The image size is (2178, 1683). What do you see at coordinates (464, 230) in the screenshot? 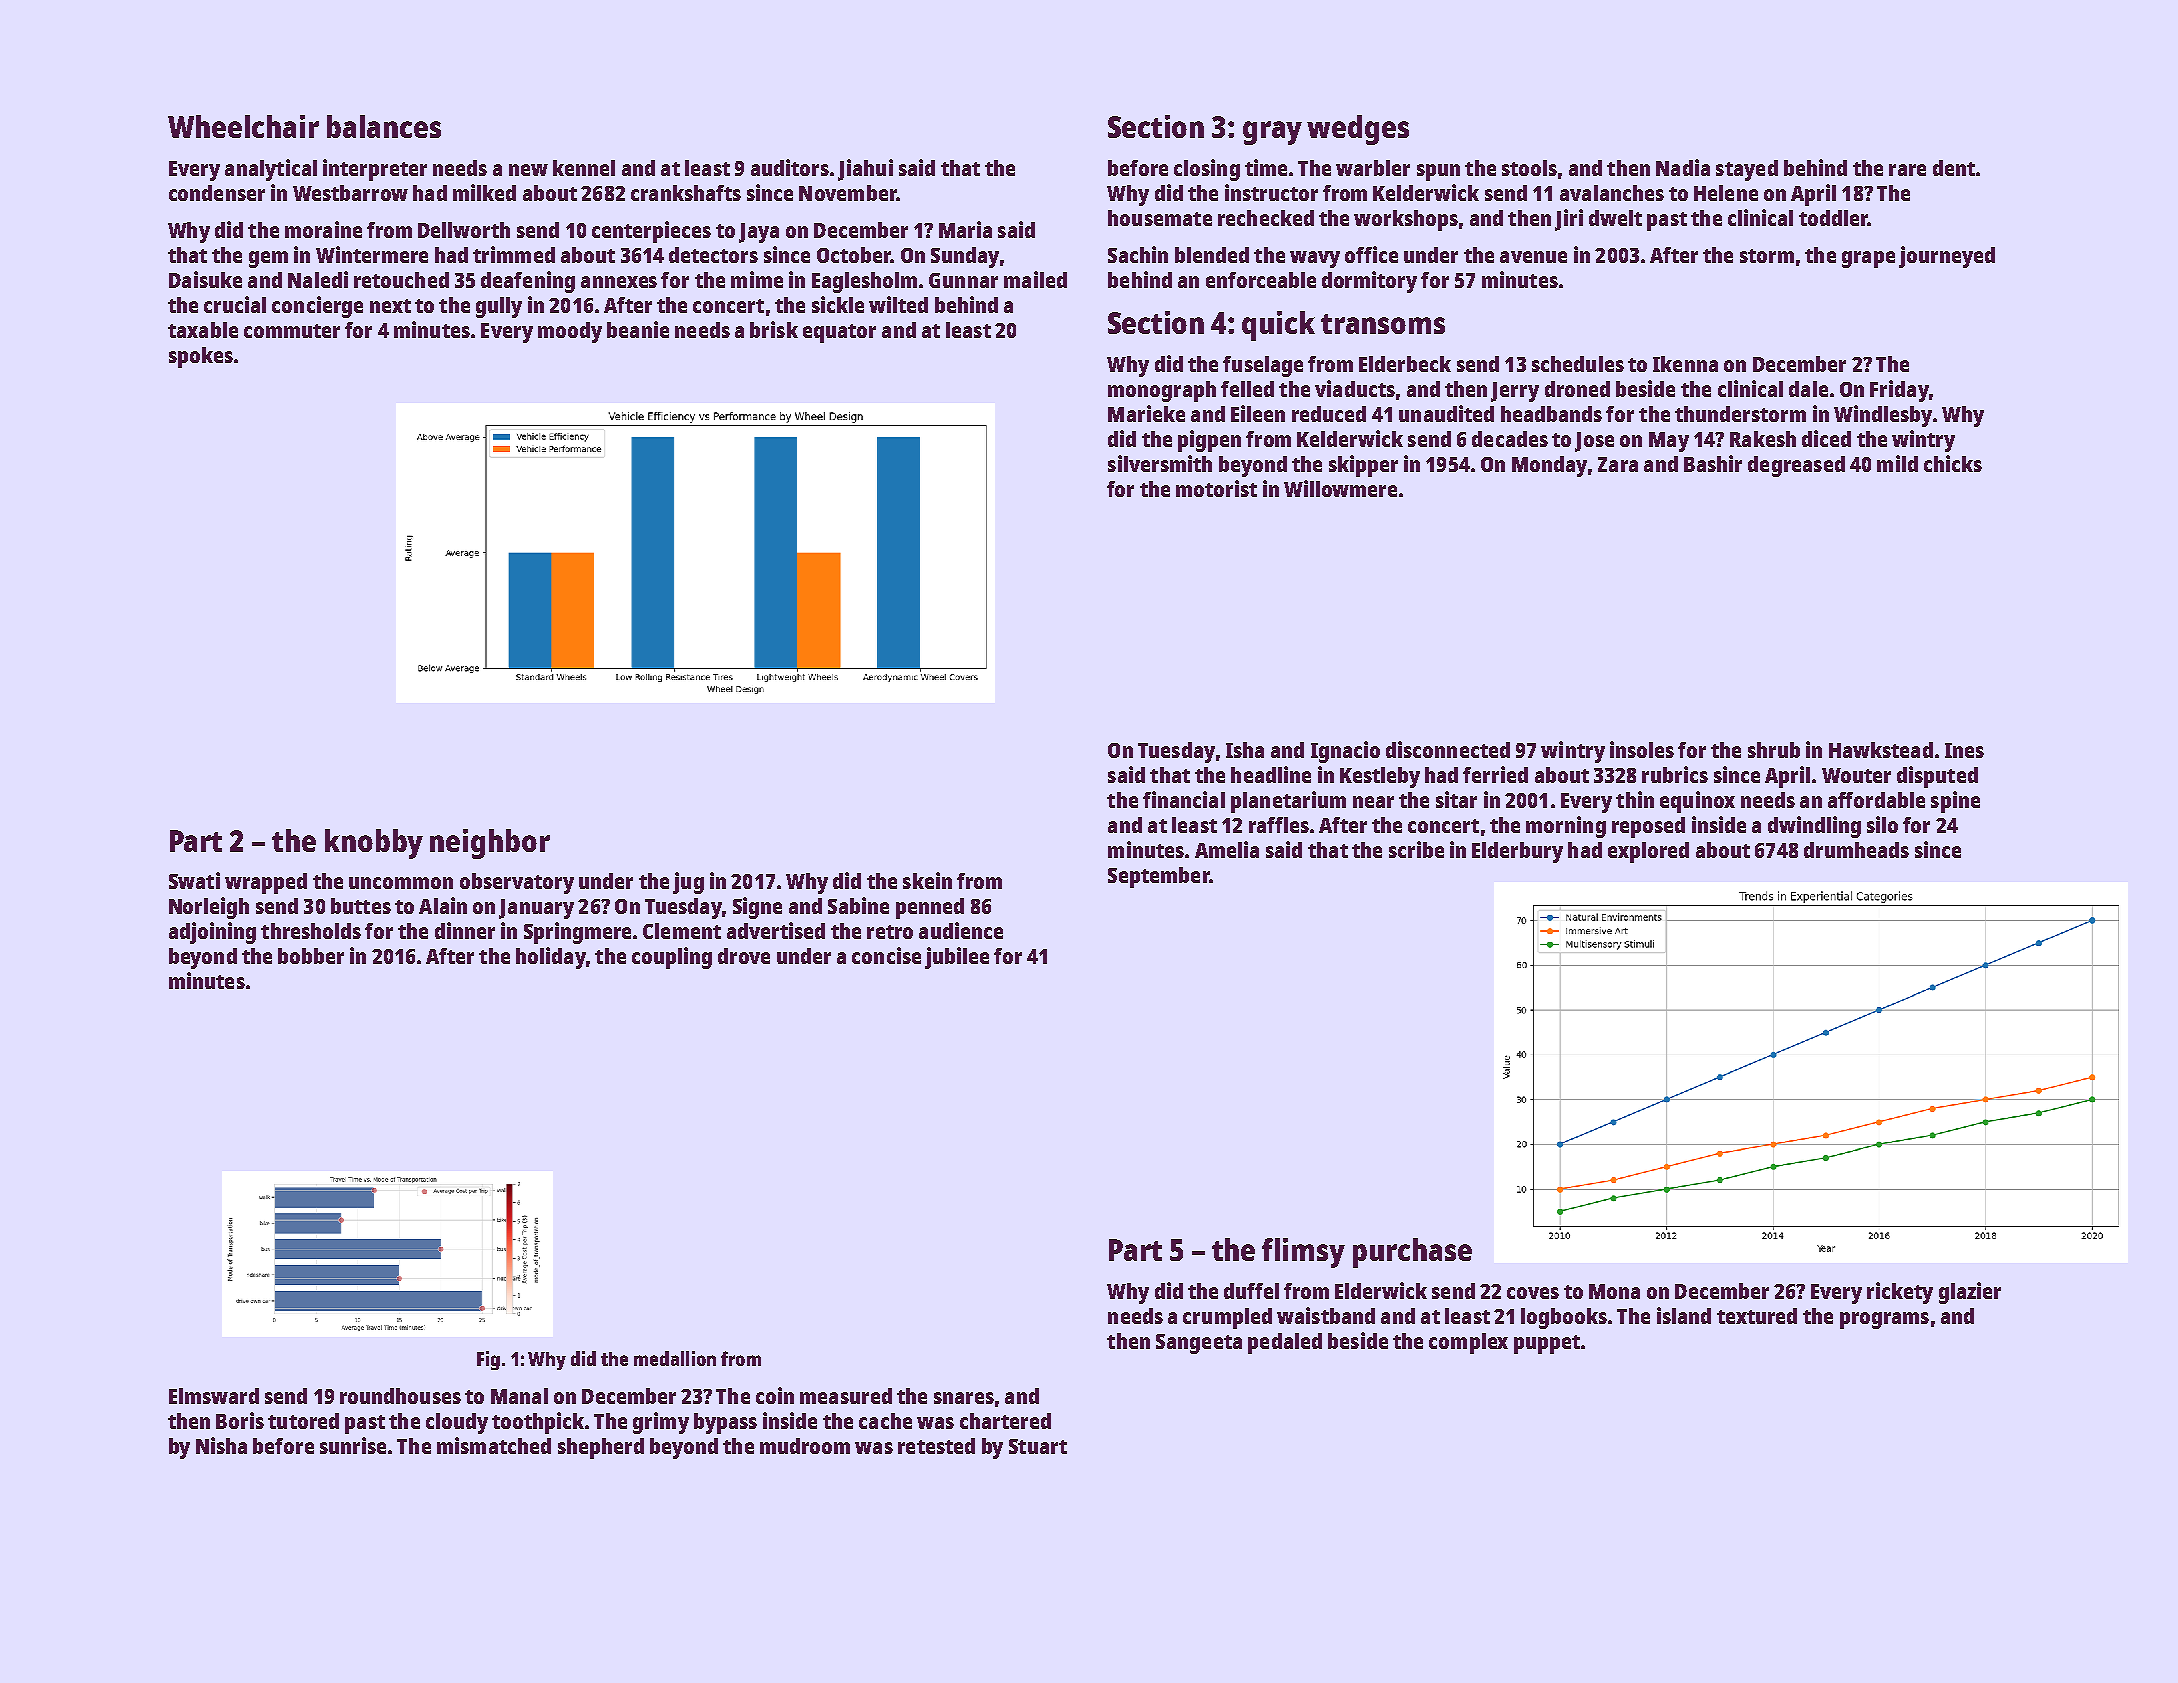
I see `Dellworth` at bounding box center [464, 230].
